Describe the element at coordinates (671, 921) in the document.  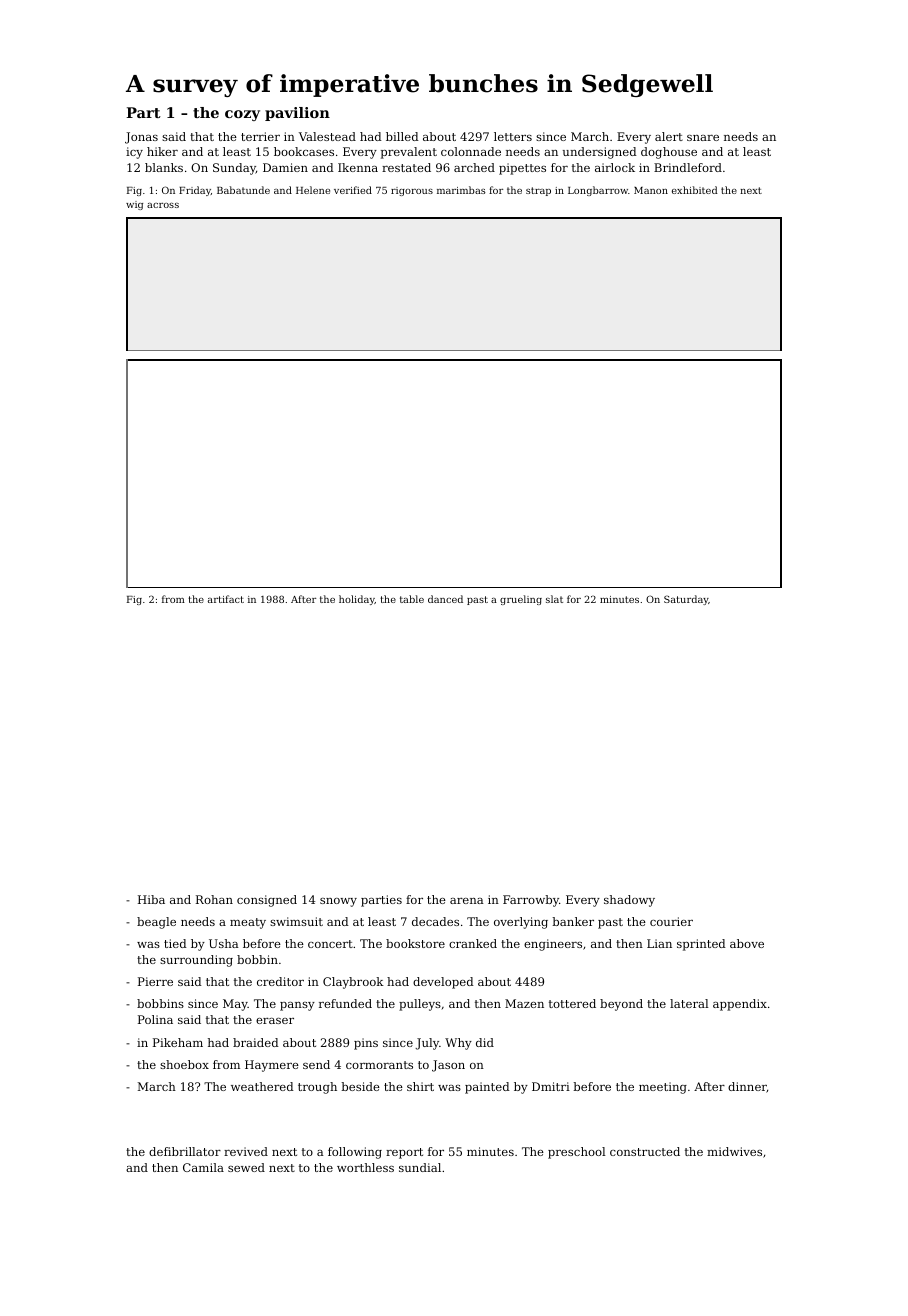
I see `courier` at that location.
